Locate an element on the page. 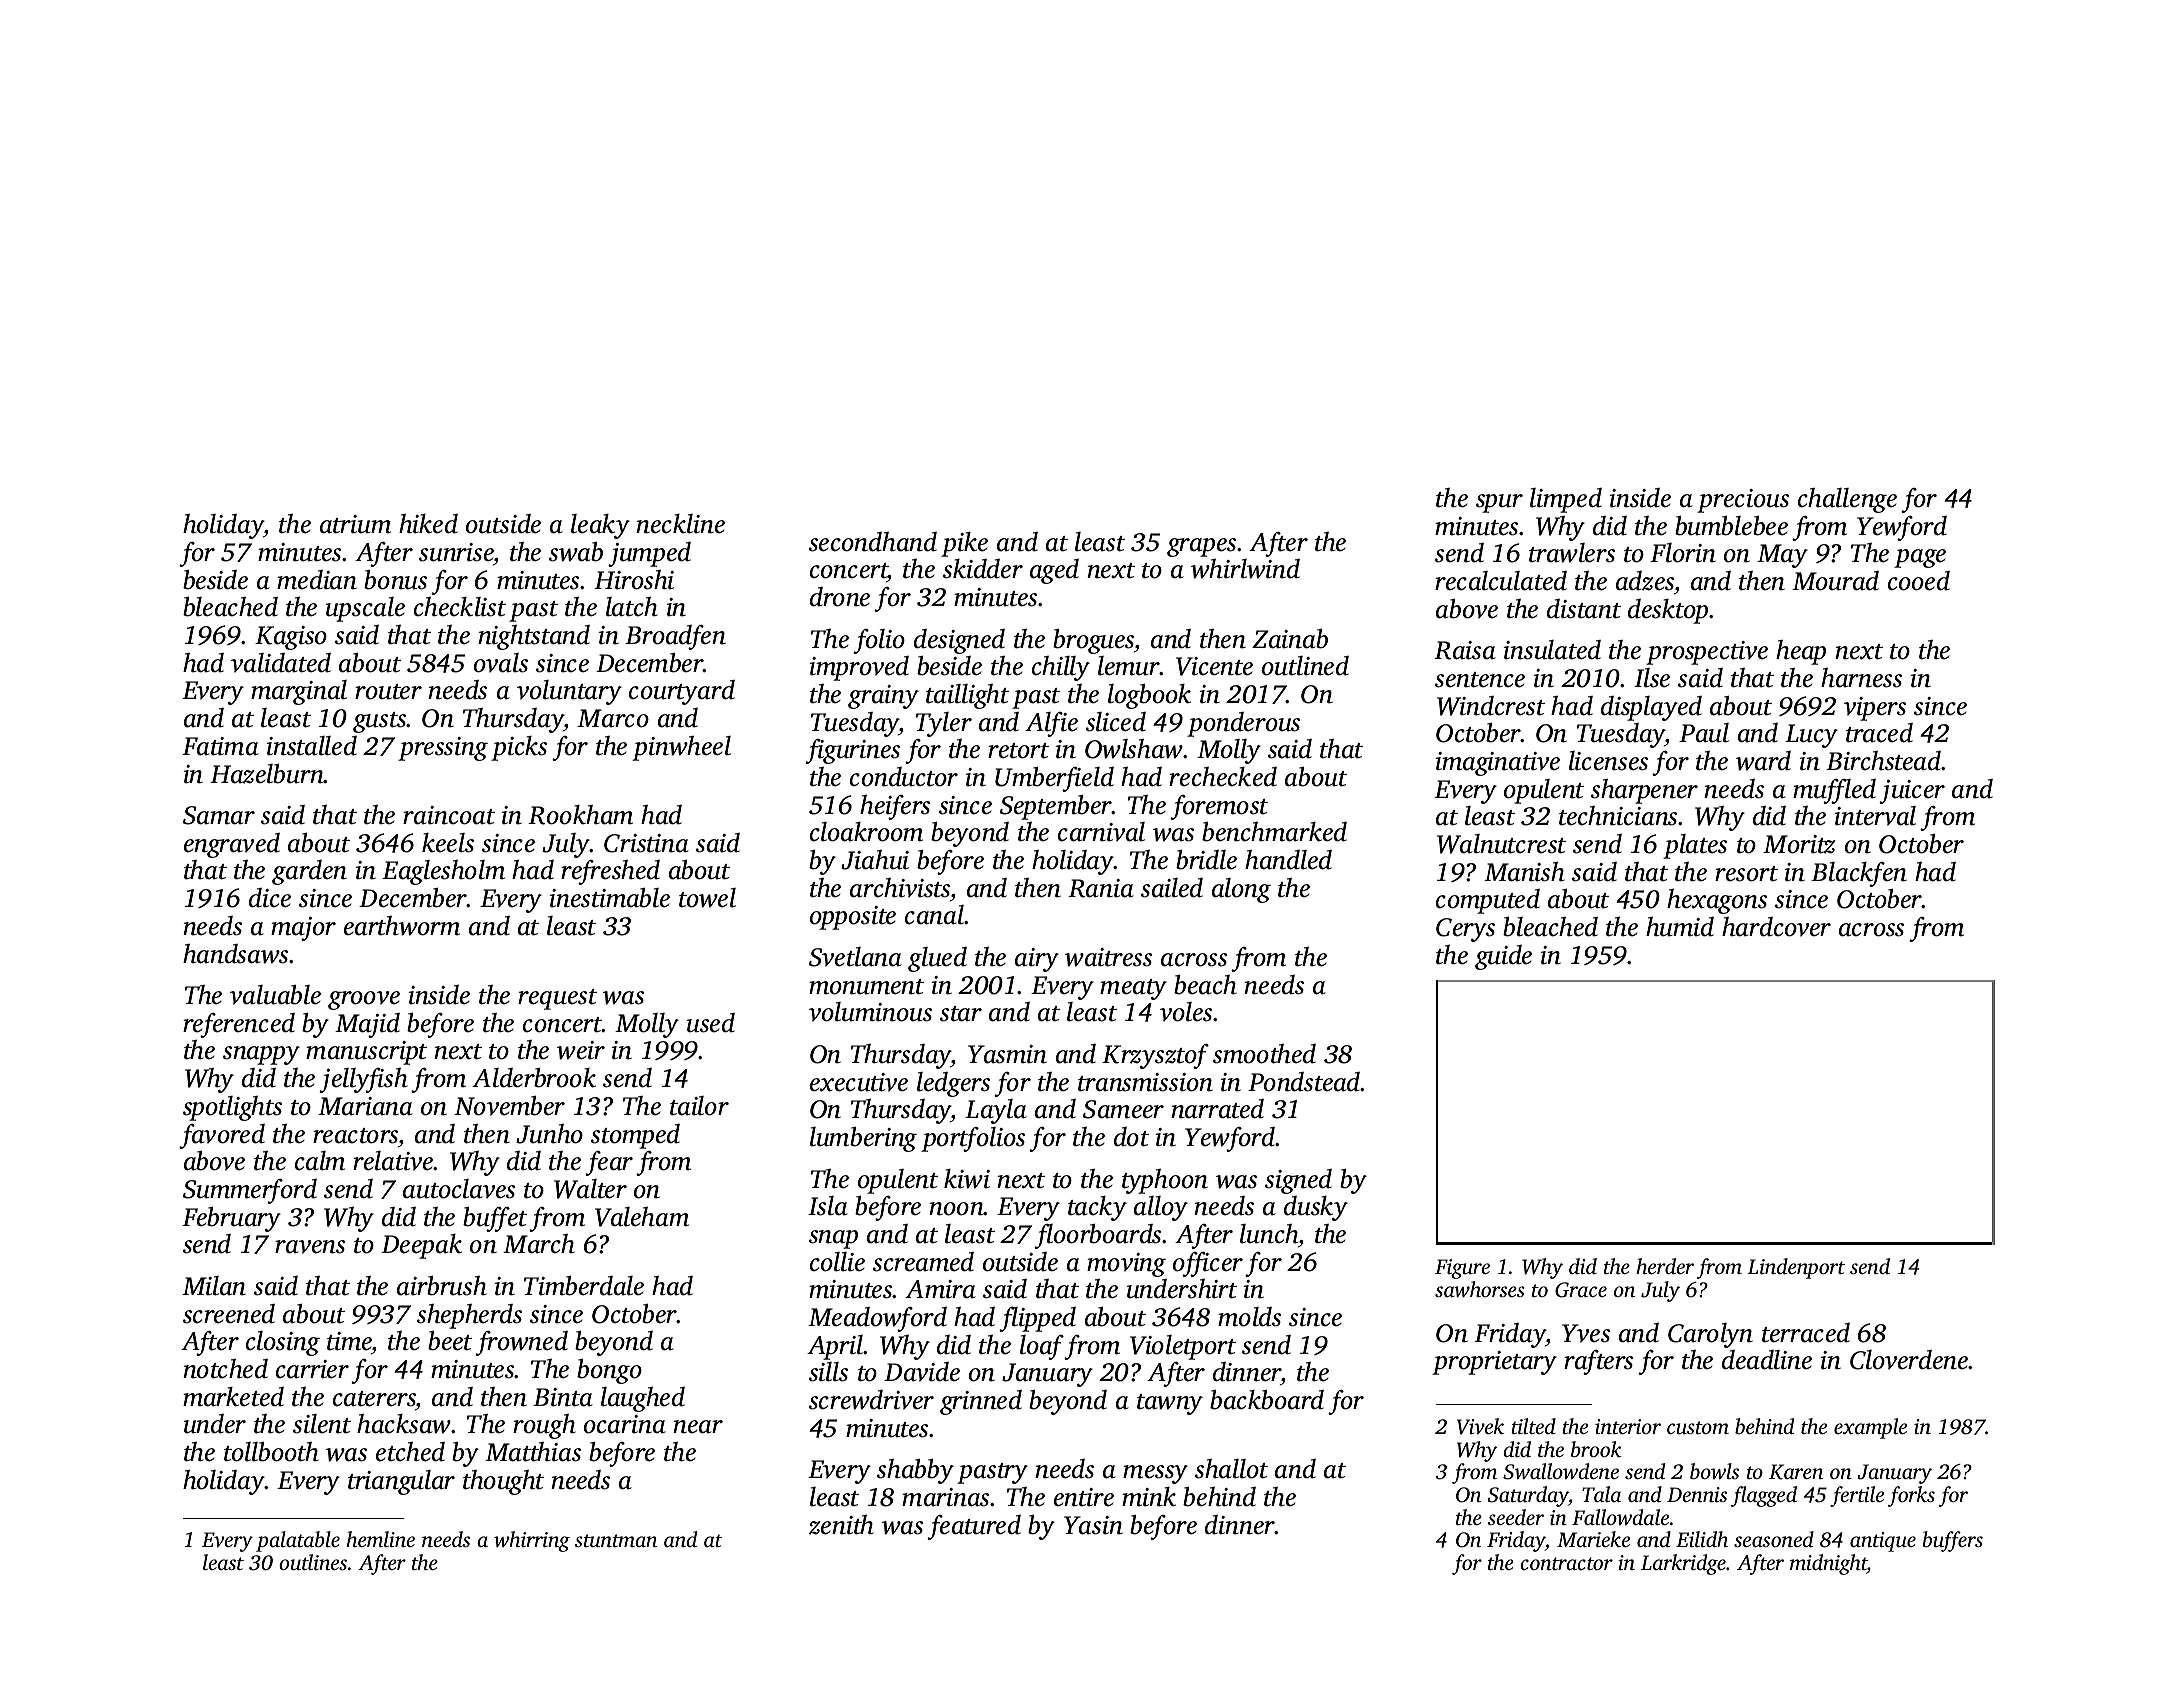 The image size is (2178, 1683). dusky is located at coordinates (1316, 1208).
